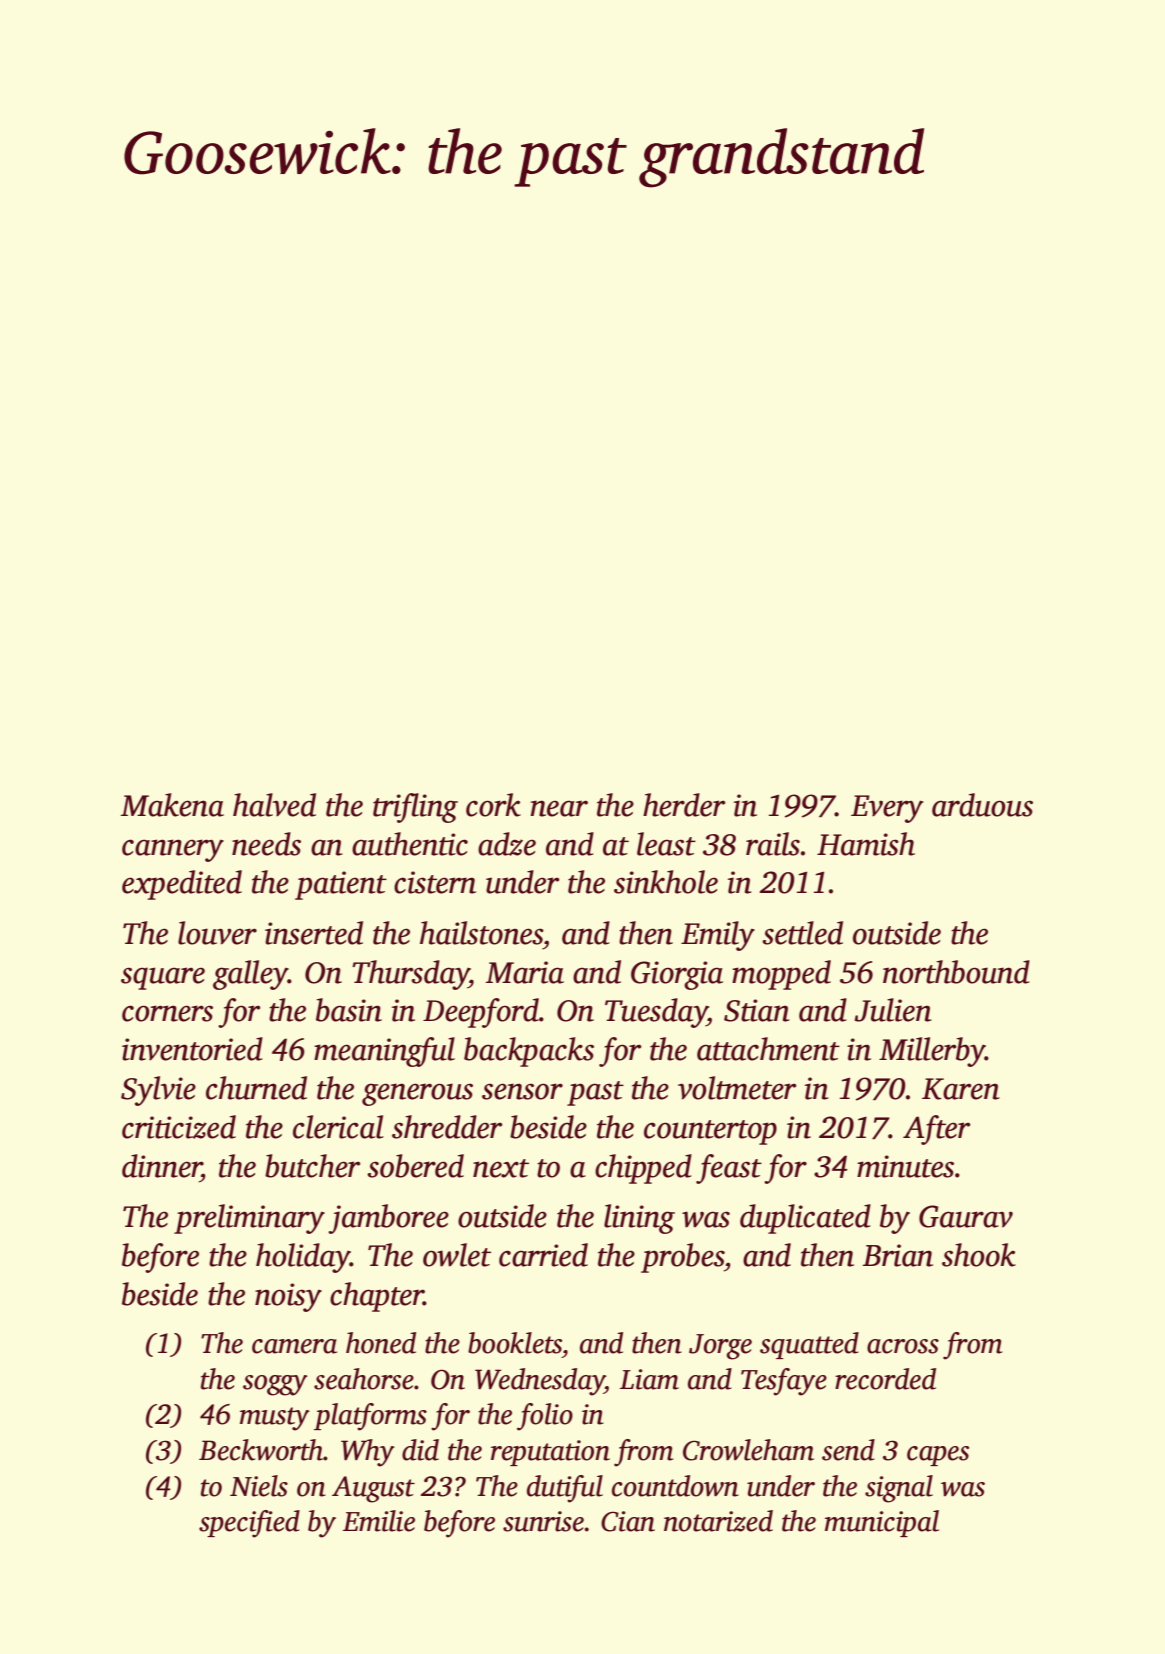 The image size is (1165, 1654). I want to click on inventoried, so click(192, 1049).
